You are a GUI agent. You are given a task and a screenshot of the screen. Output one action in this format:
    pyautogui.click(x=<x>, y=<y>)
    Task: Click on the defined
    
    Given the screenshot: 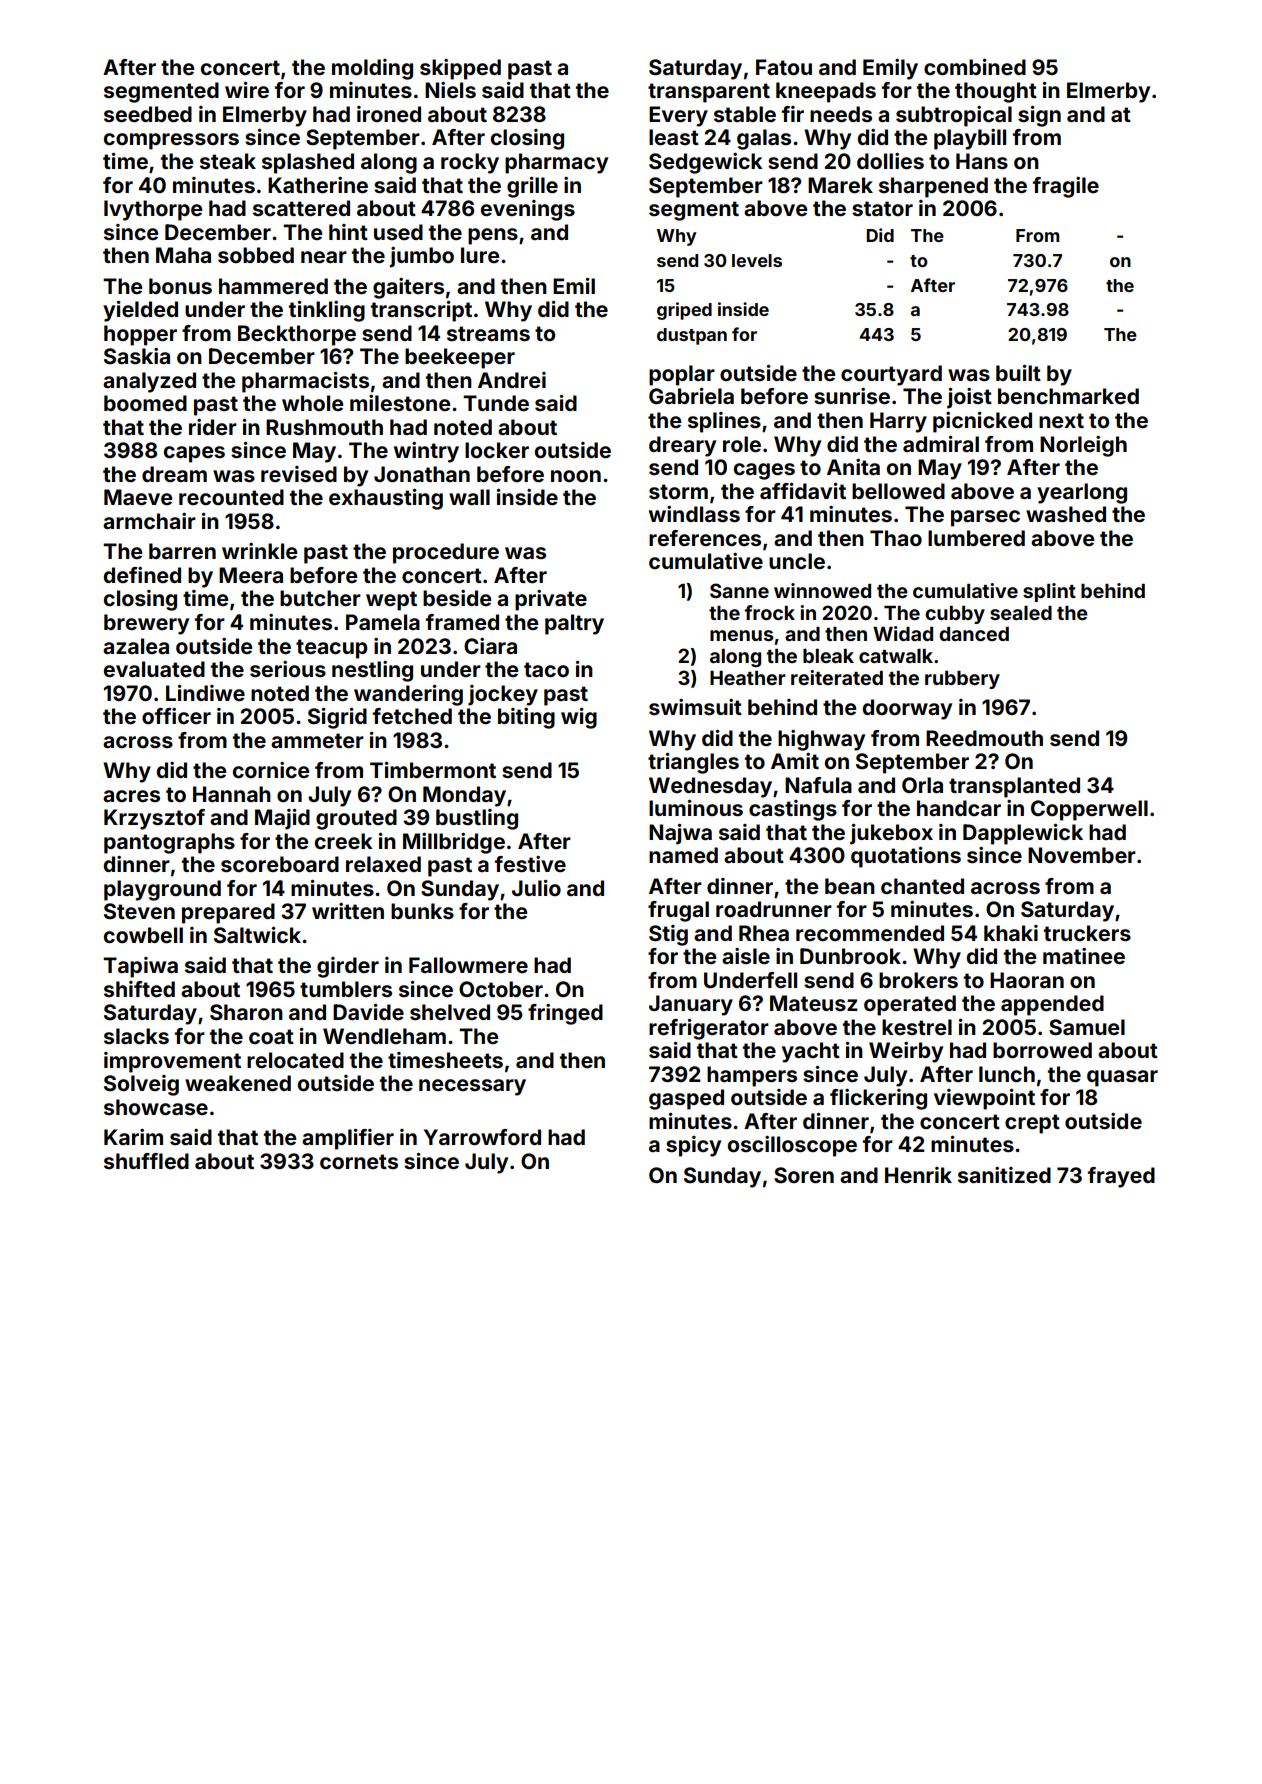 What is the action you would take?
    pyautogui.click(x=142, y=575)
